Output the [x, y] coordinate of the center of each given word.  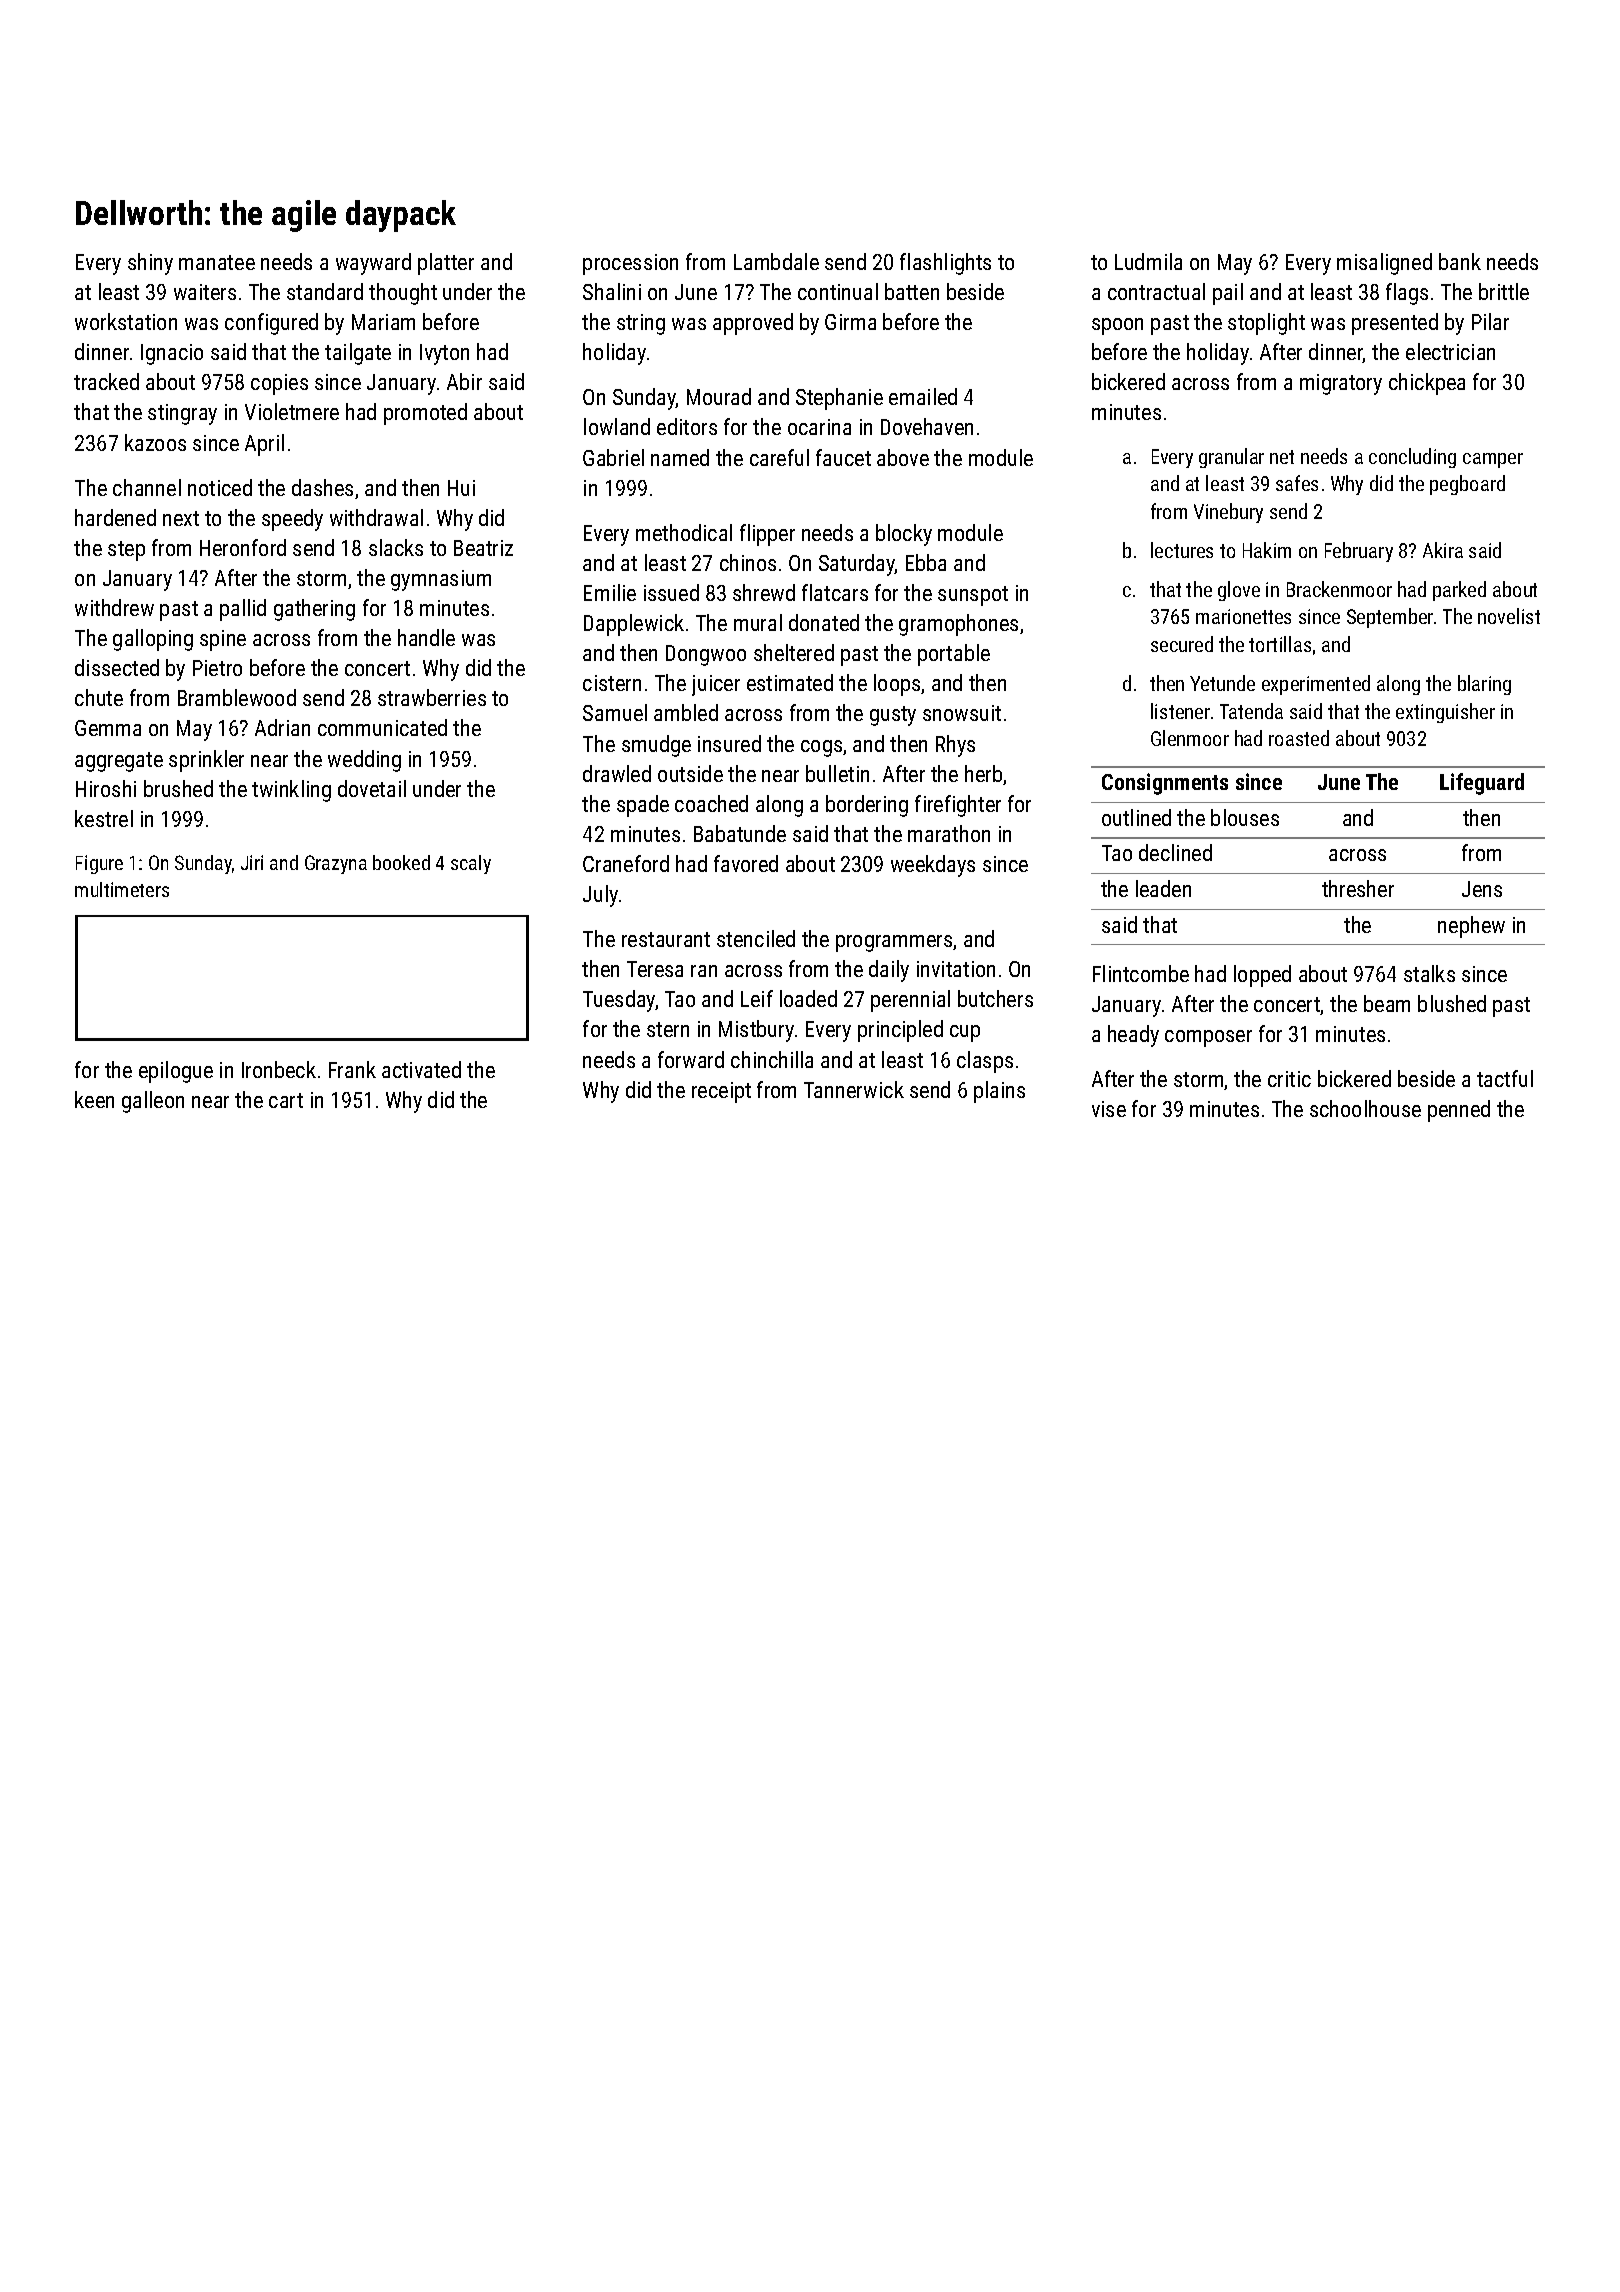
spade [643, 806]
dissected [117, 667]
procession [630, 264]
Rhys [955, 746]
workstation [126, 321]
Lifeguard [1482, 784]
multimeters [122, 889]
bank [1460, 261]
